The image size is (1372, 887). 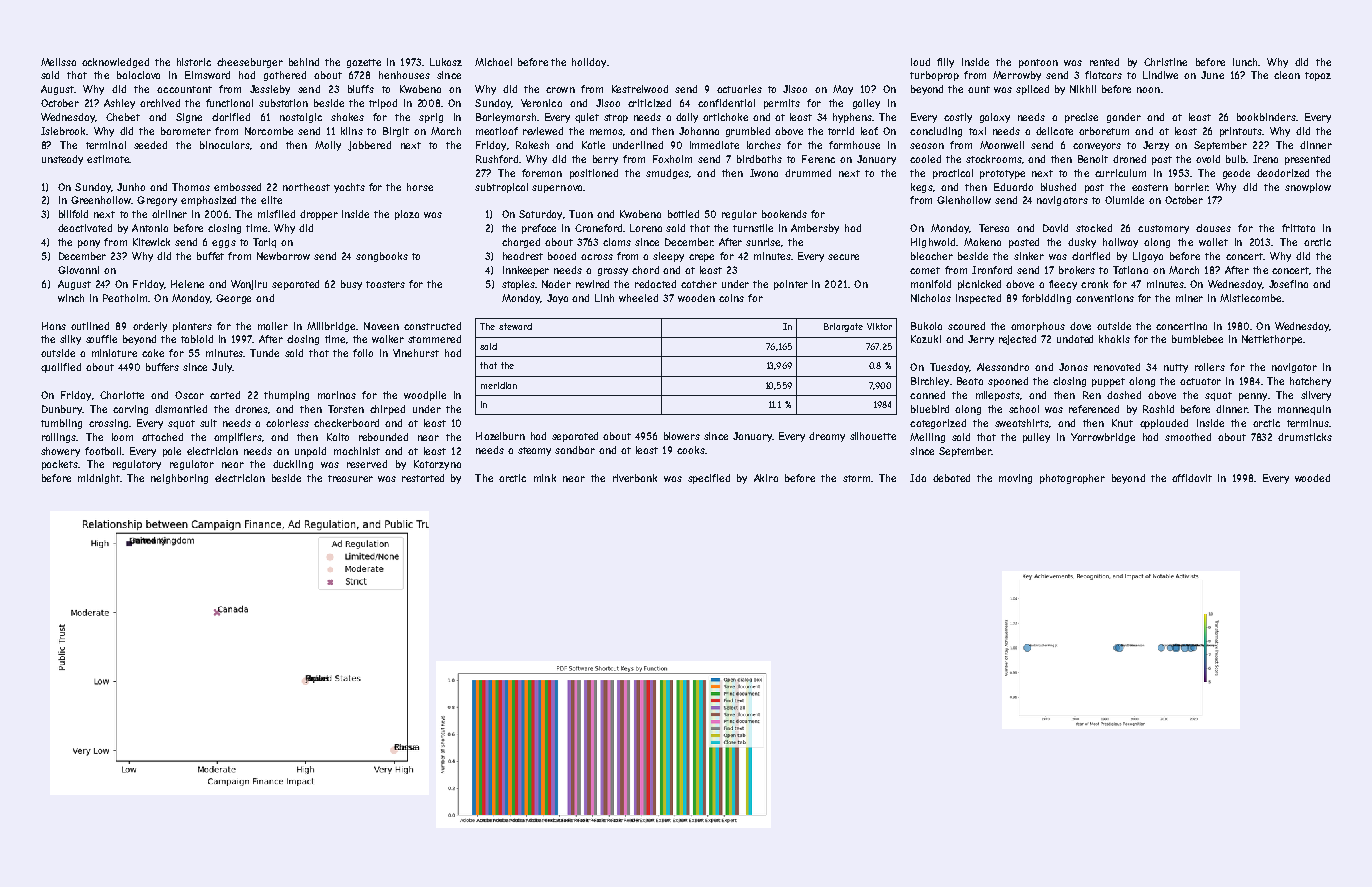 I want to click on customary, so click(x=1163, y=229).
